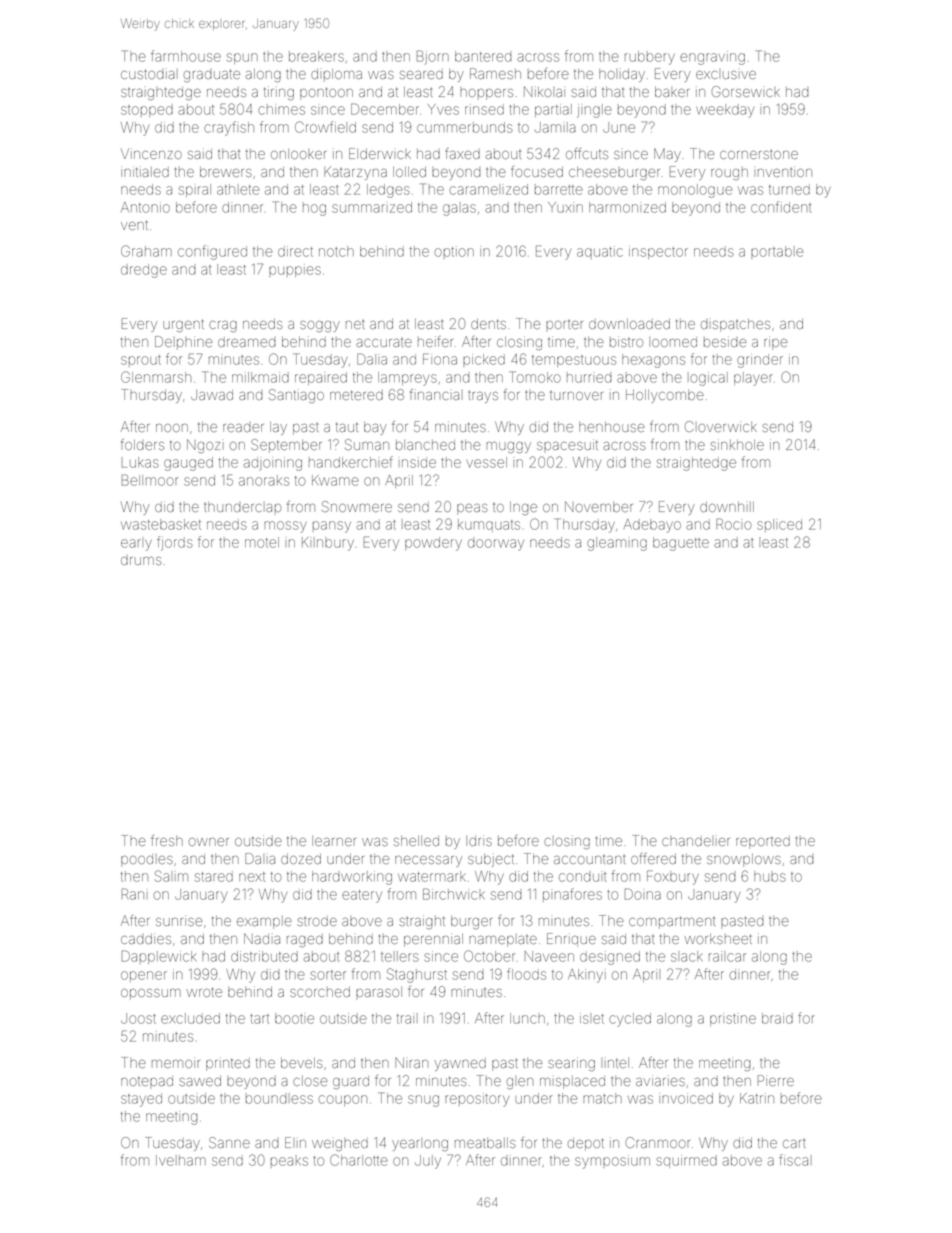 This image has width=952, height=1233. What do you see at coordinates (416, 841) in the image?
I see `shelled` at bounding box center [416, 841].
